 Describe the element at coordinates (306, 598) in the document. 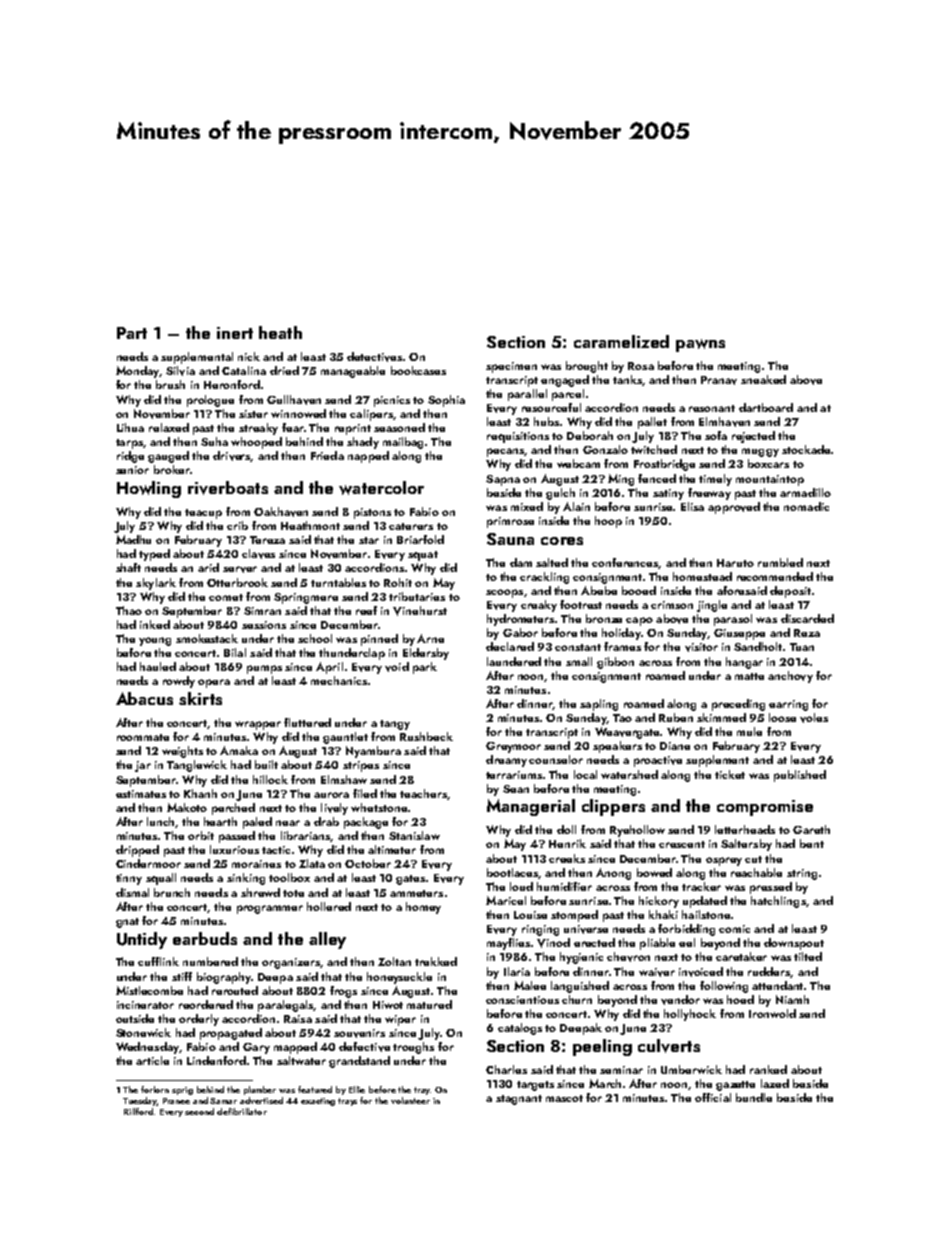

I see `Springmere` at that location.
